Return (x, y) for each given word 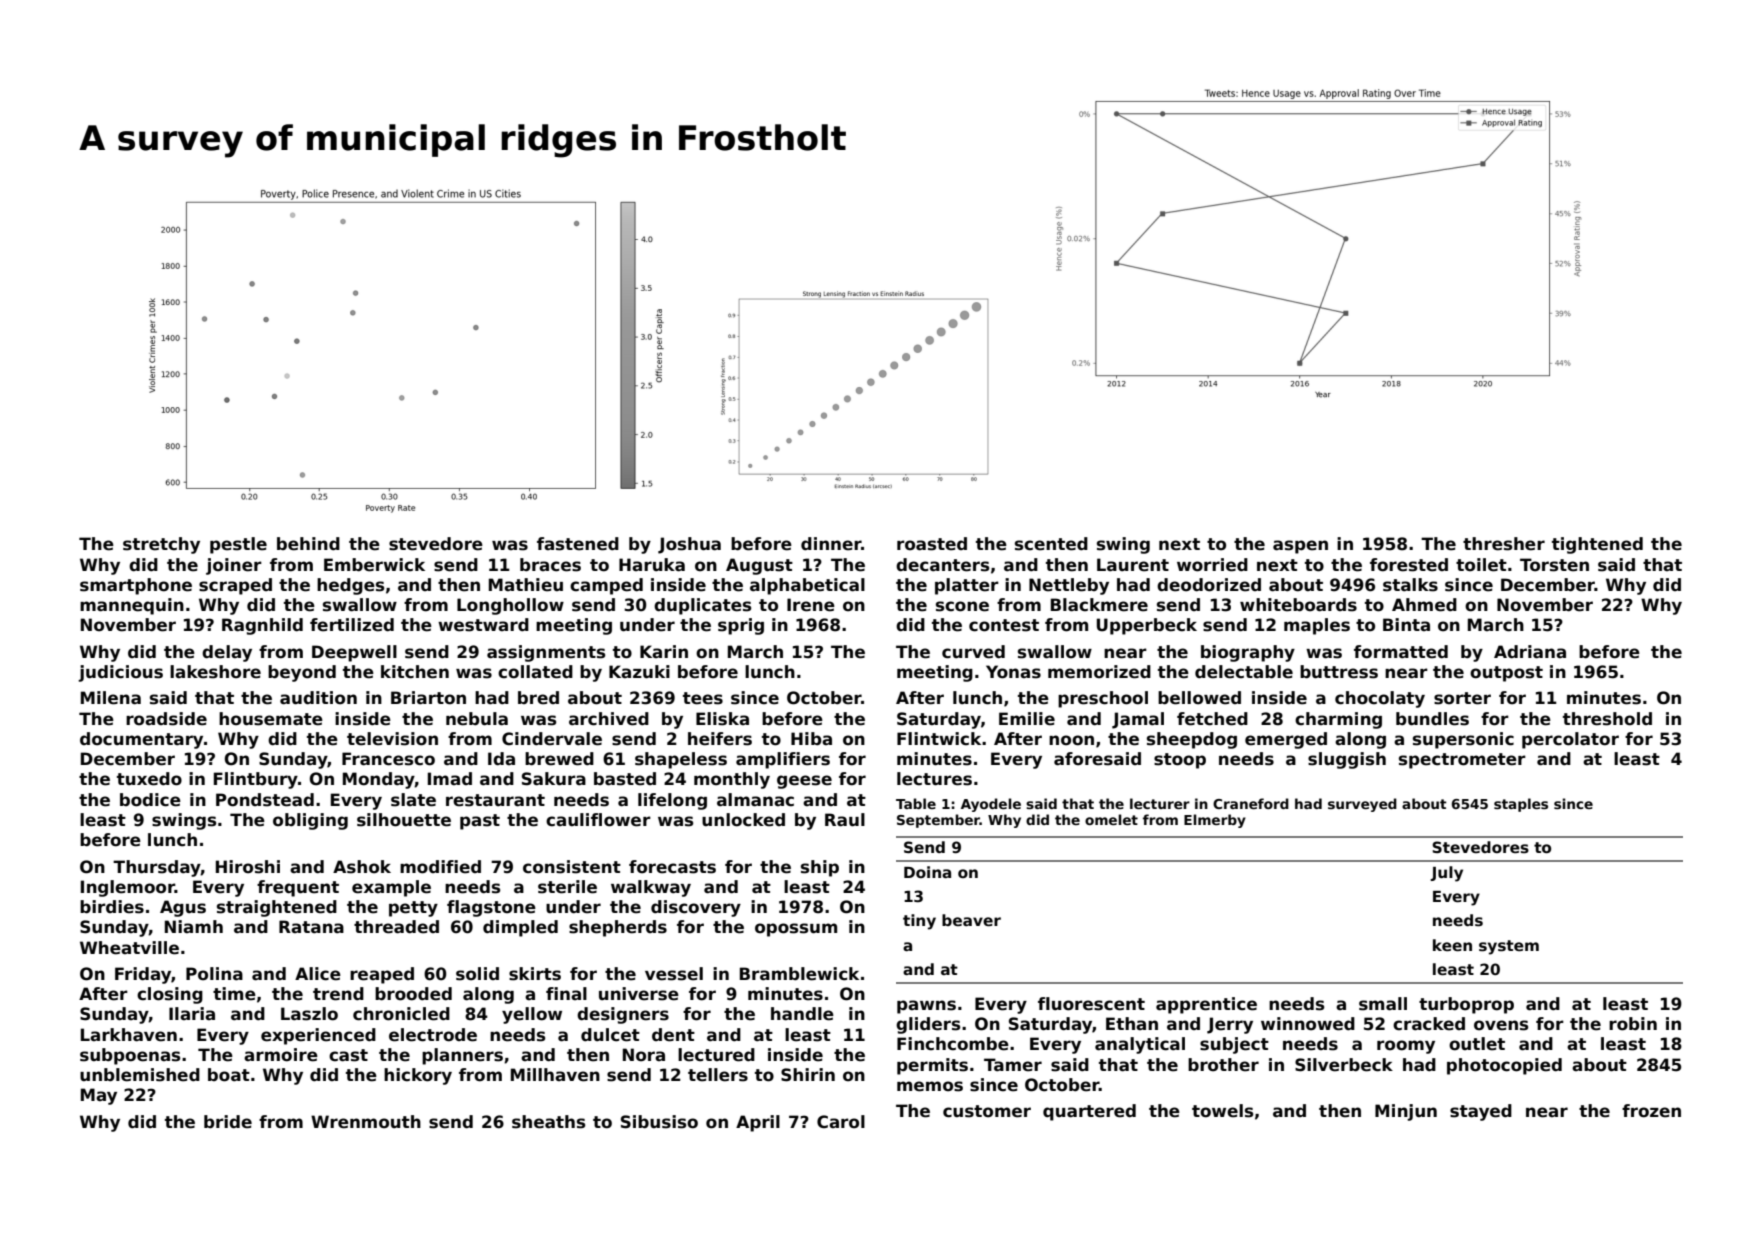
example (391, 888)
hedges (350, 586)
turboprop (1466, 1005)
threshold (1607, 719)
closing (170, 995)
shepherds (618, 928)
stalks (1410, 585)
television (392, 739)
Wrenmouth (366, 1122)
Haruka (652, 565)
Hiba (811, 739)
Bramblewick (799, 974)
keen (1452, 945)
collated (535, 672)
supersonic (1463, 740)
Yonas (1013, 672)
